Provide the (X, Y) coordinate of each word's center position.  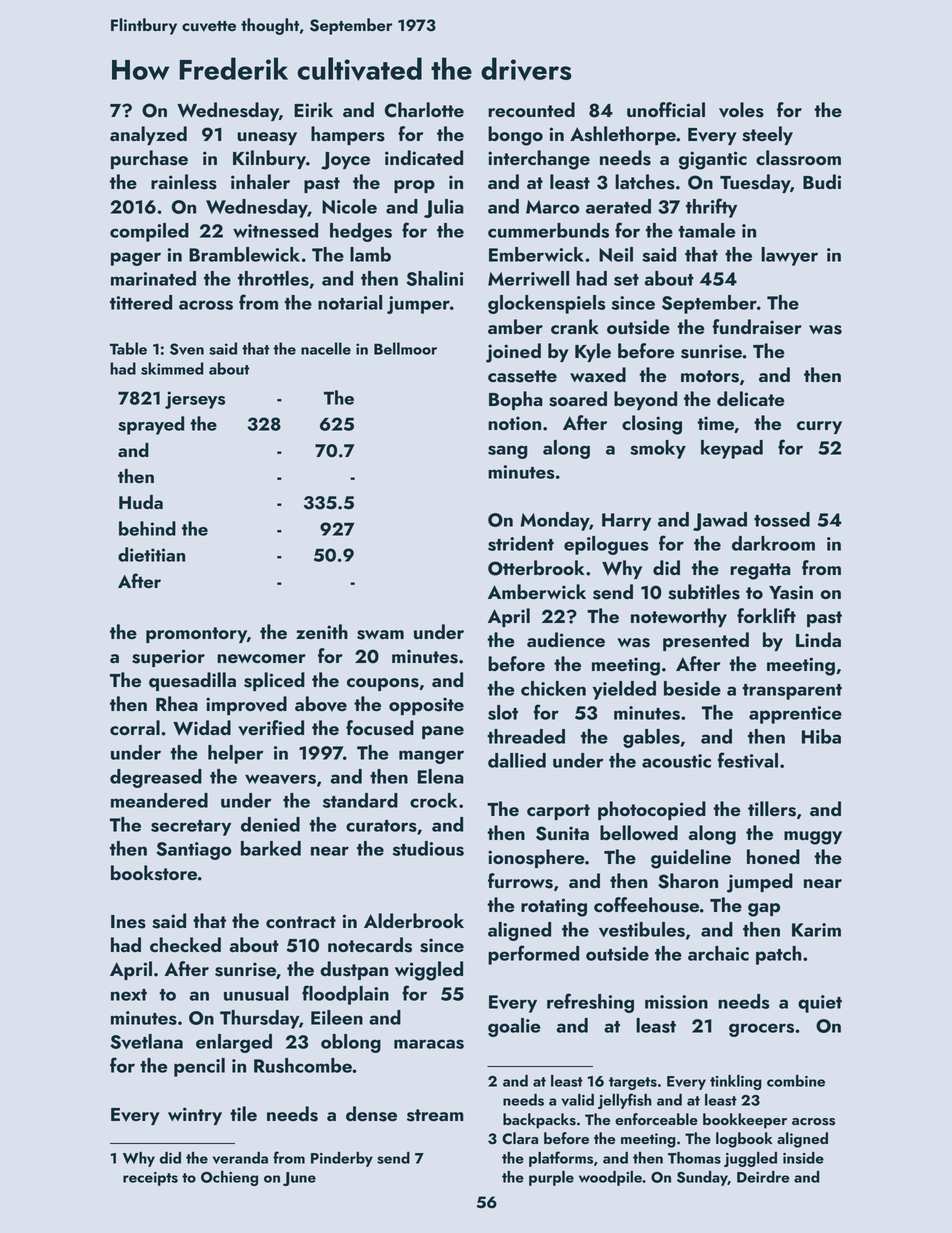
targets (633, 1083)
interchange (539, 160)
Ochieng (229, 1178)
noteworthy (679, 617)
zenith (322, 631)
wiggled (429, 971)
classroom (798, 158)
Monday (554, 521)
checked (185, 944)
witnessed (275, 230)
